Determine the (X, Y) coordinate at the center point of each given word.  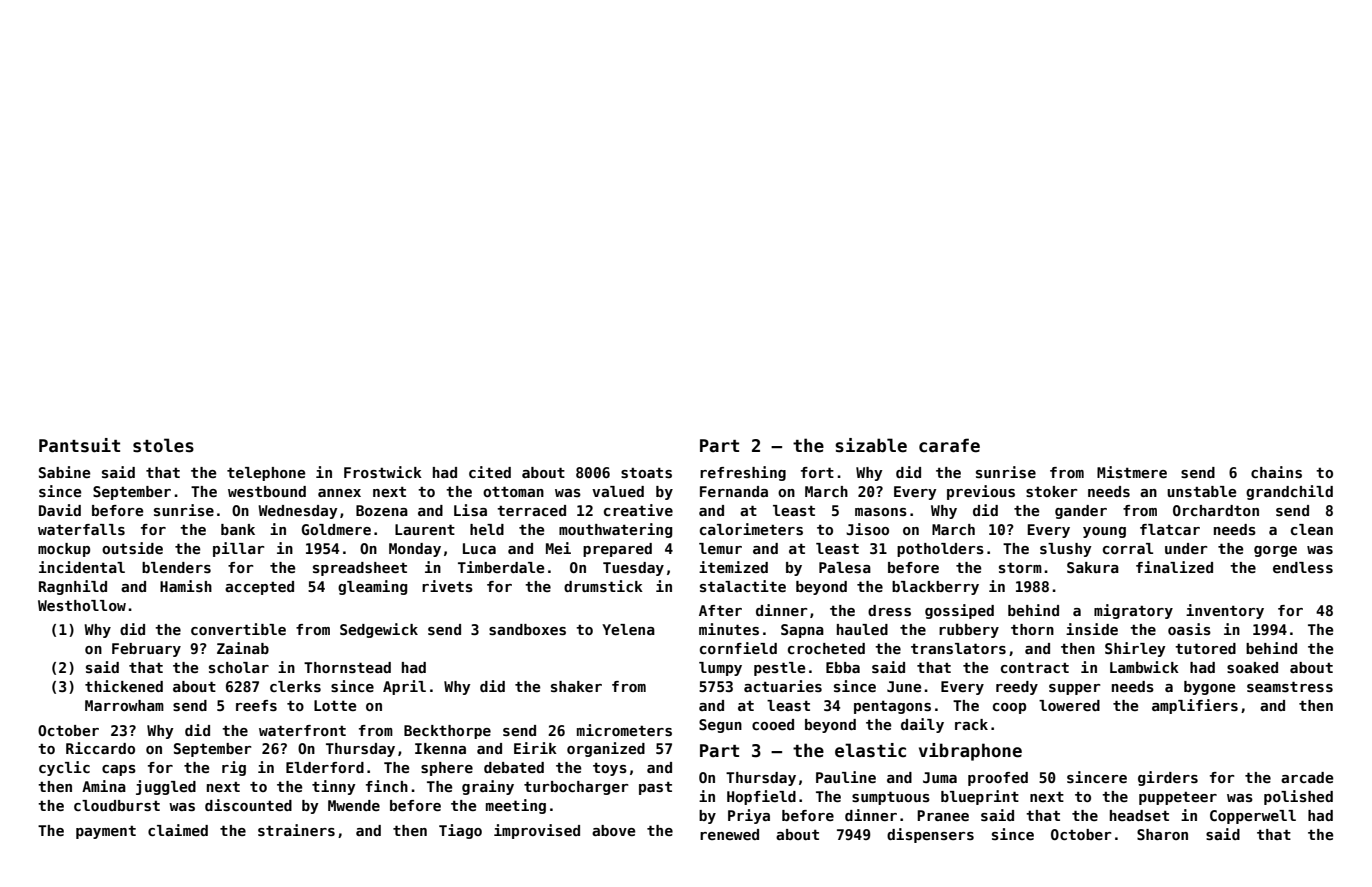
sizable (871, 445)
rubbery (969, 631)
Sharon (1162, 834)
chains (1276, 472)
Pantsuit (79, 445)
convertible (238, 629)
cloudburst (117, 805)
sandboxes (527, 629)
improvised (537, 831)
